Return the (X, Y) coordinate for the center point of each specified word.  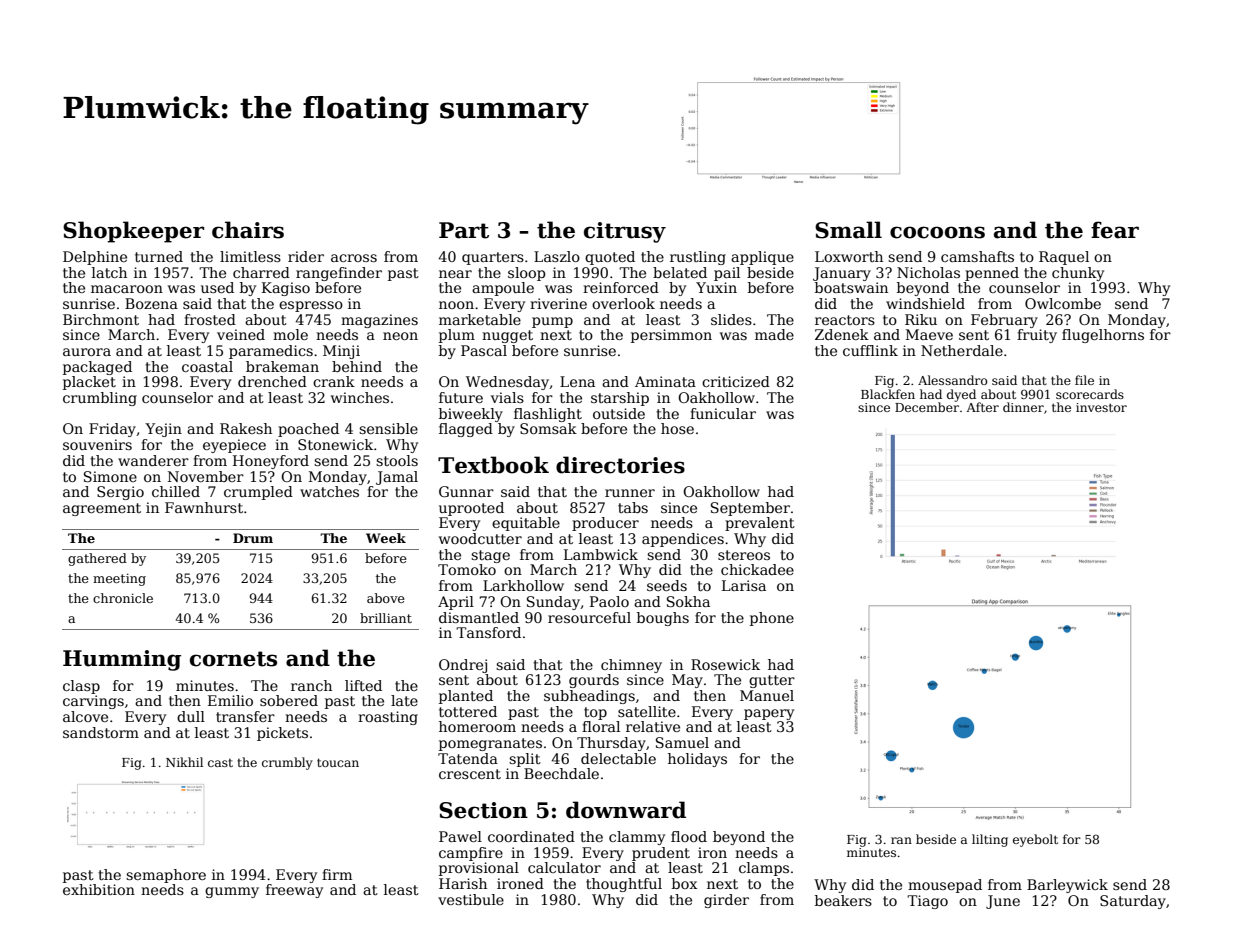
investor (1101, 407)
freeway (294, 891)
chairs (248, 230)
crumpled (258, 493)
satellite (647, 711)
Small (848, 230)
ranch (311, 685)
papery (769, 714)
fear (1115, 230)
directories (620, 465)
